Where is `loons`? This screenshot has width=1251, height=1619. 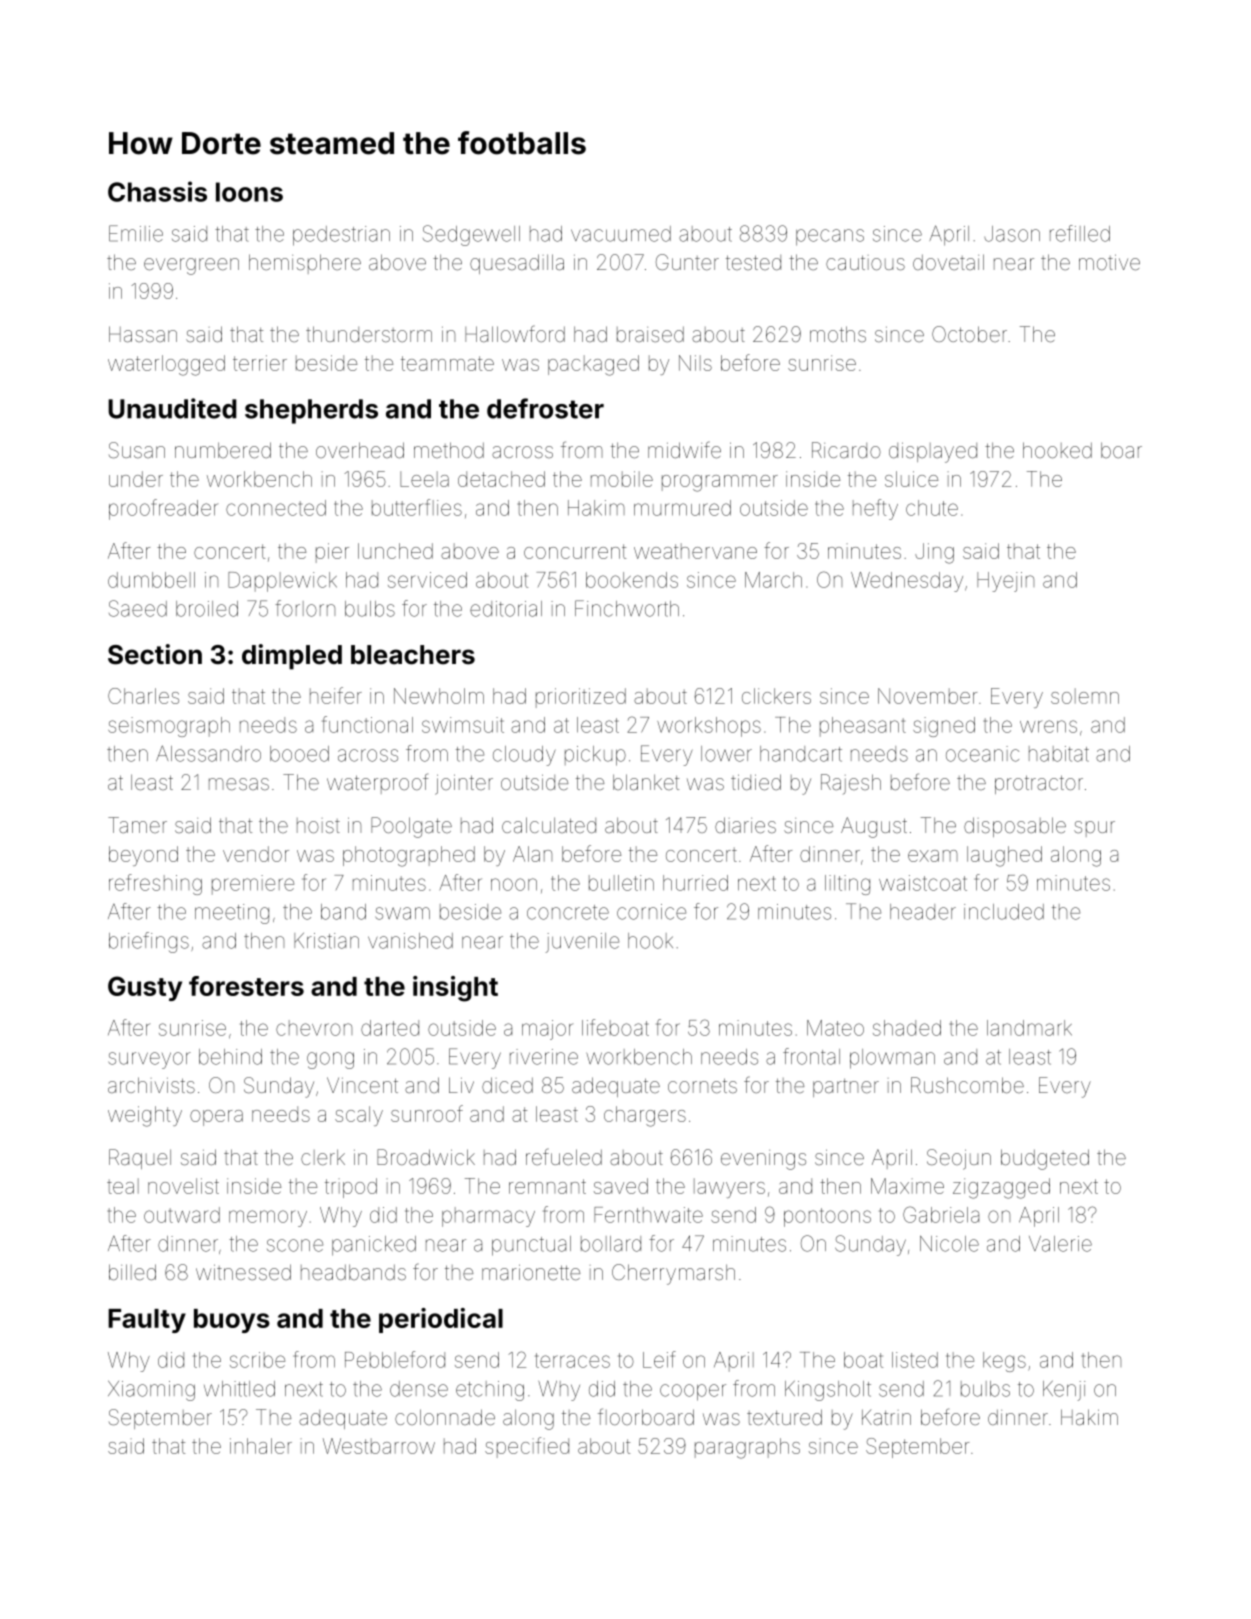 loons is located at coordinates (249, 192).
